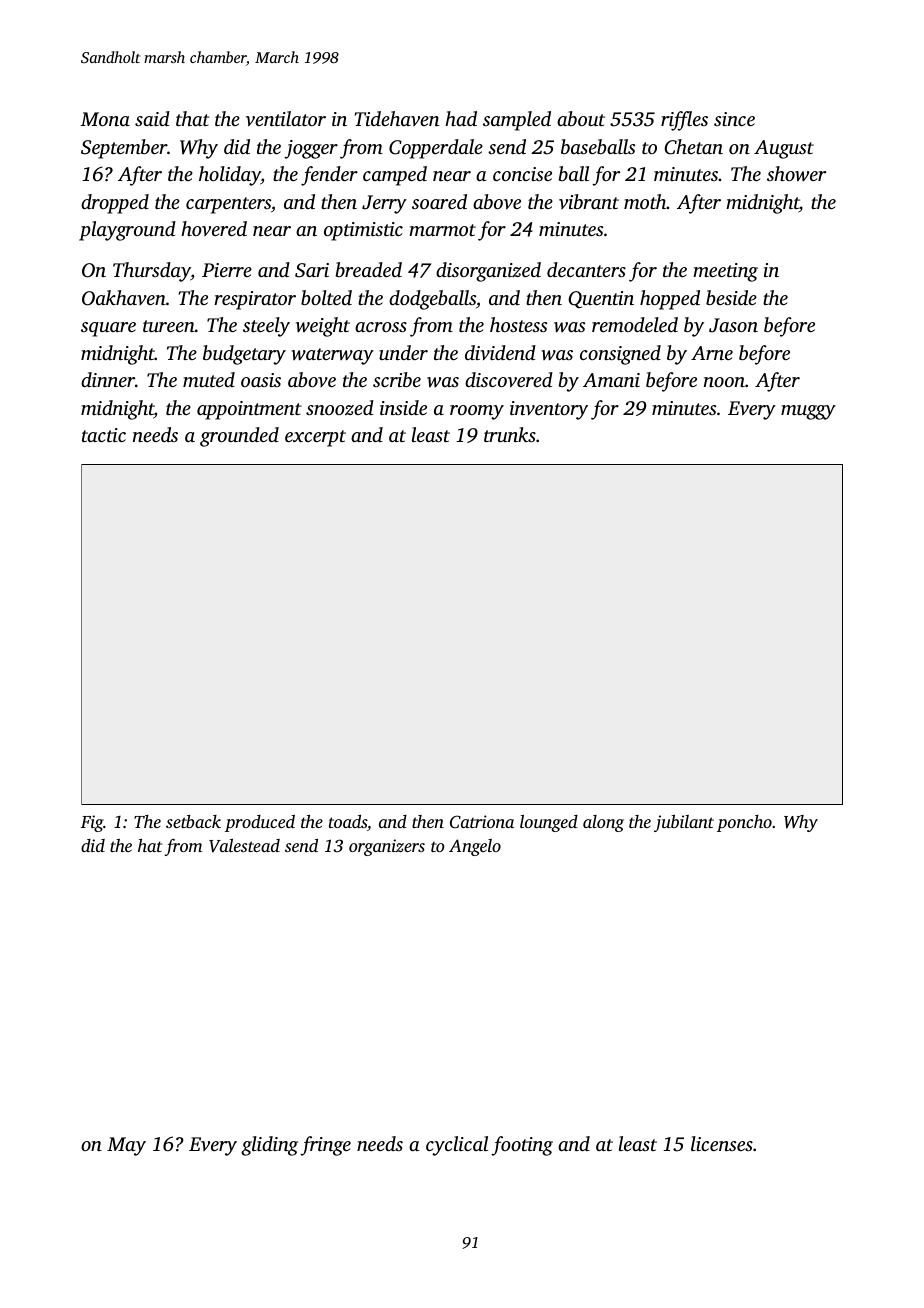 This document has height=1308, width=924. Describe the element at coordinates (244, 846) in the document. I see `Valestead` at that location.
